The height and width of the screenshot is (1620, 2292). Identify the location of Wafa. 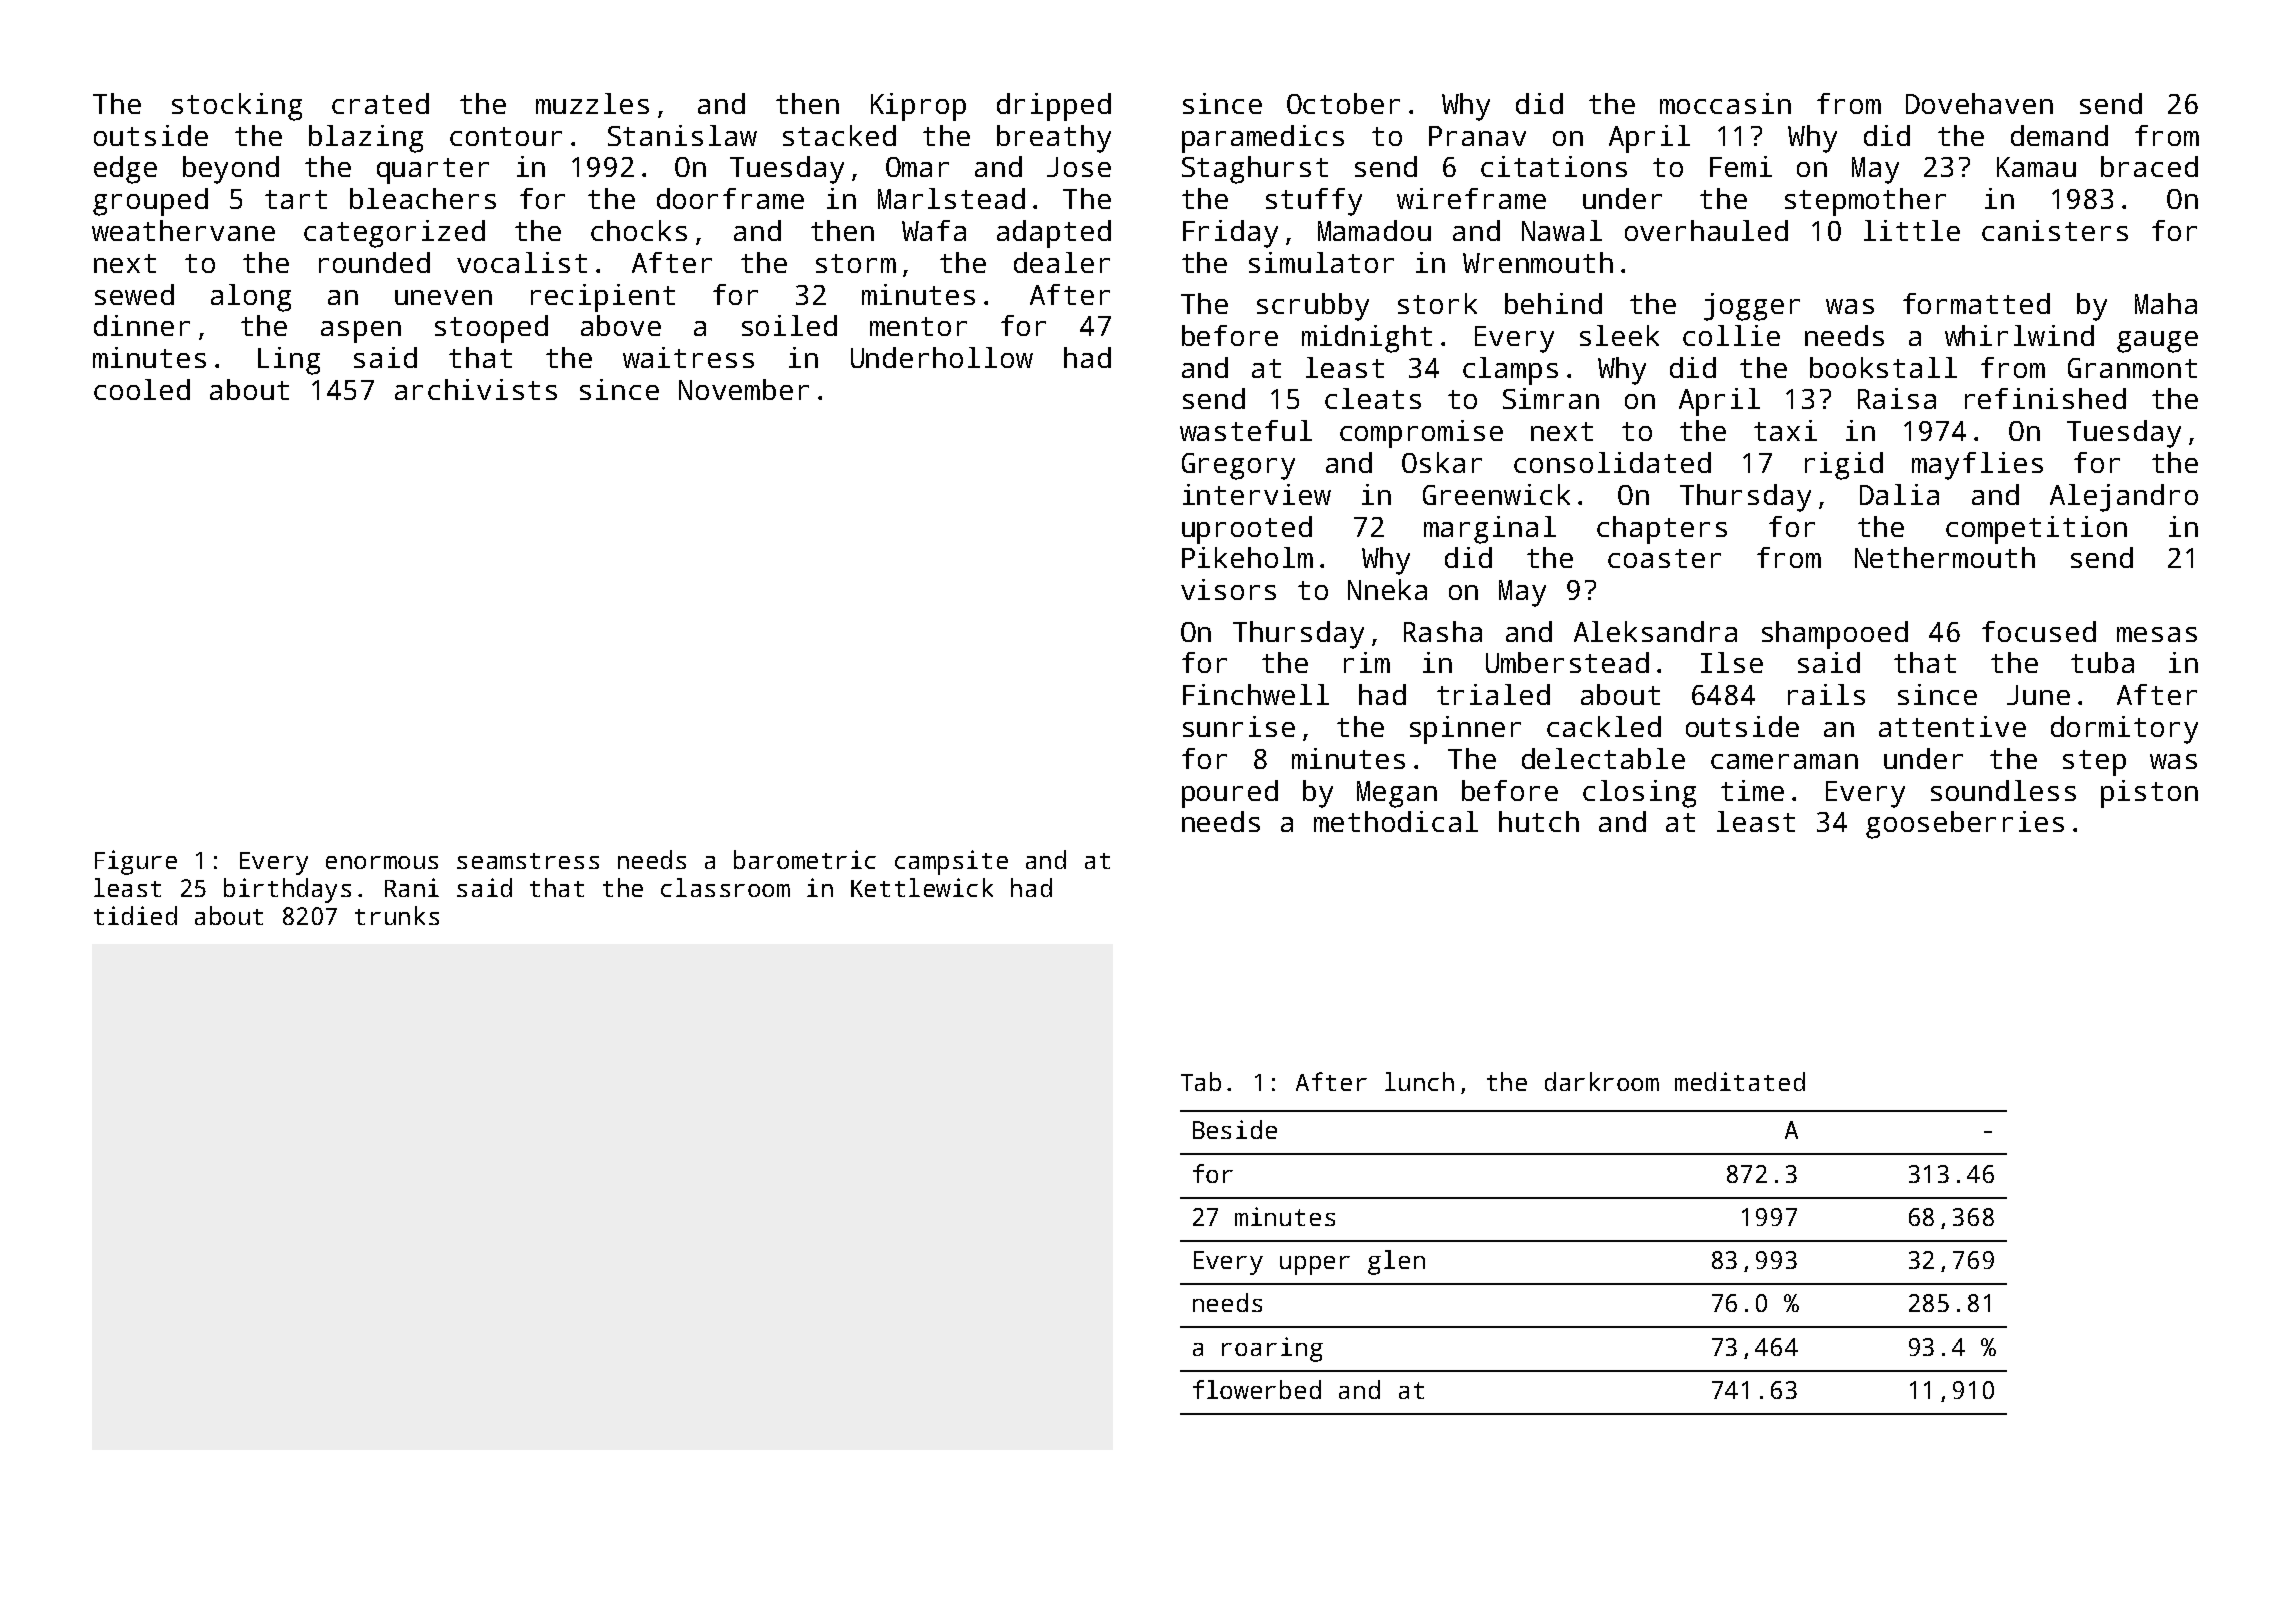
(934, 230).
